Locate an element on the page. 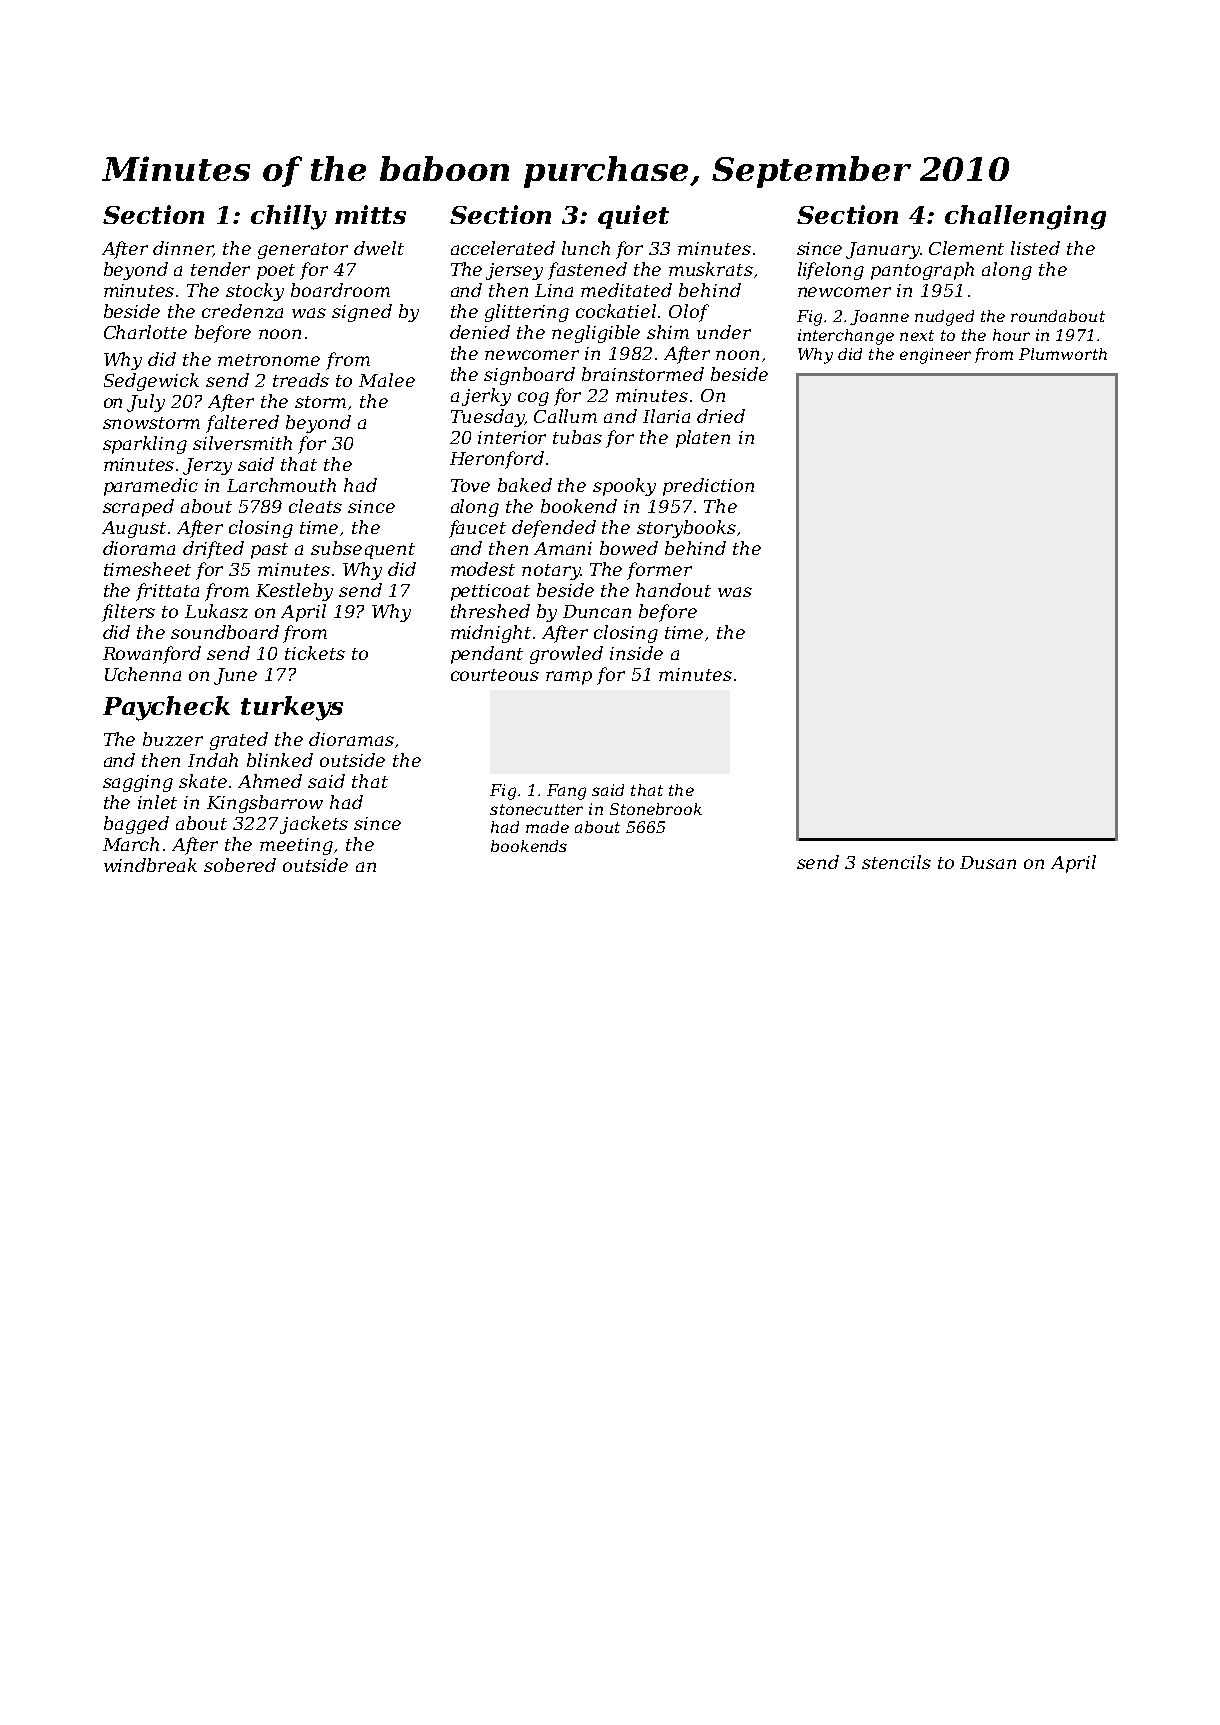 This document has height=1725, width=1220. mitts is located at coordinates (370, 214).
